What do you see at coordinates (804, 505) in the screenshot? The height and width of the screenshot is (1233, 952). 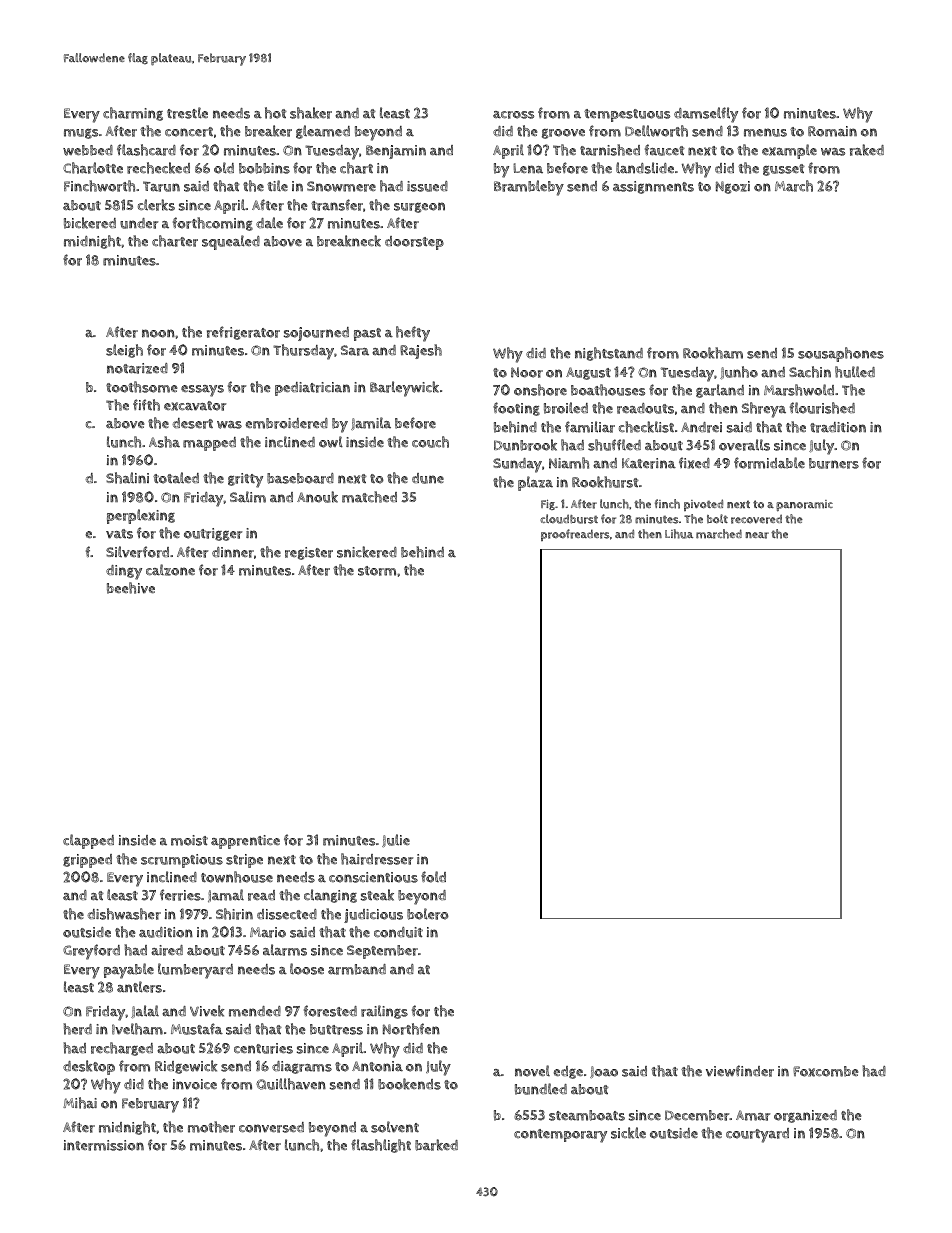 I see `panoramic` at bounding box center [804, 505].
